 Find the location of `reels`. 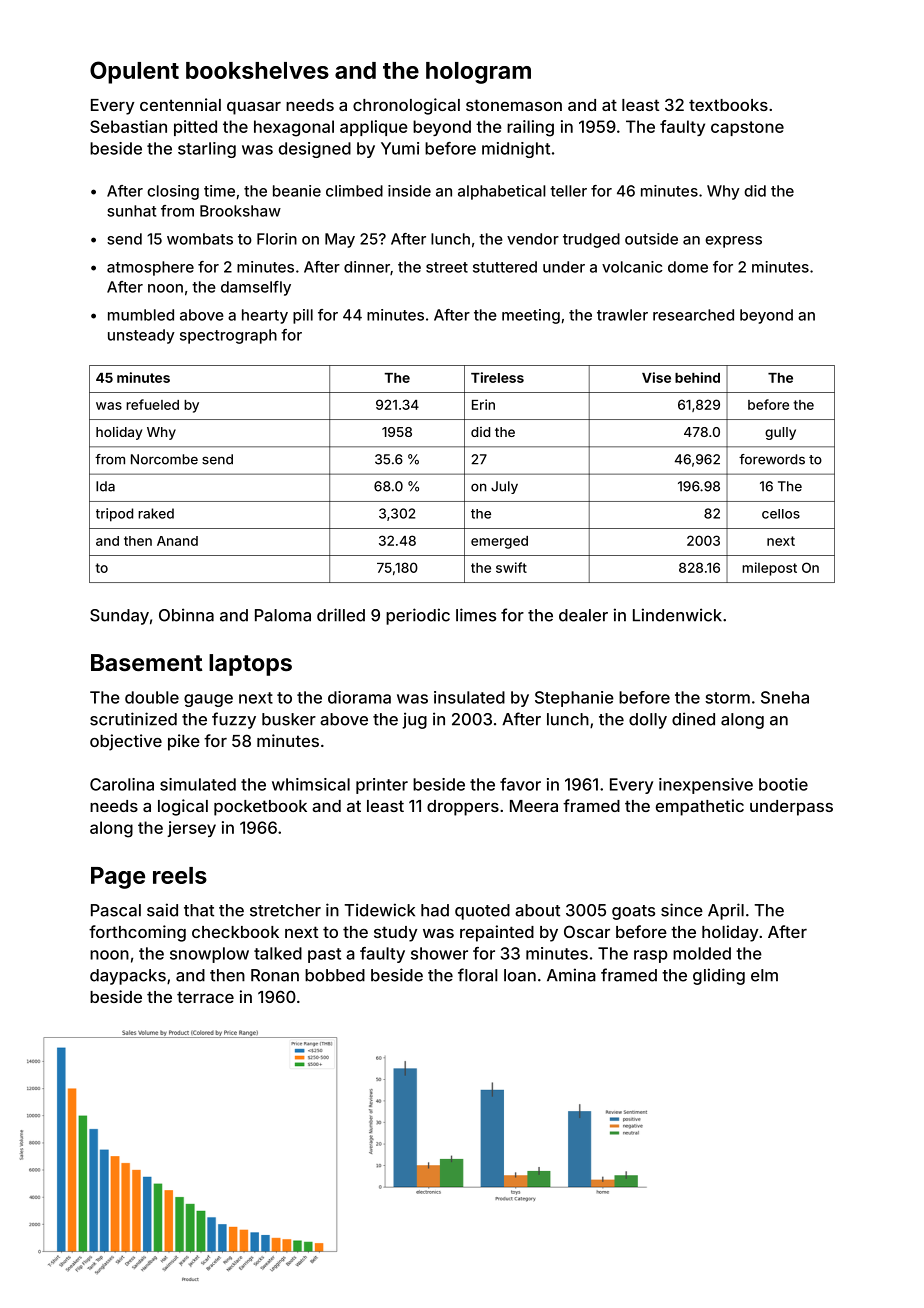

reels is located at coordinates (180, 875).
